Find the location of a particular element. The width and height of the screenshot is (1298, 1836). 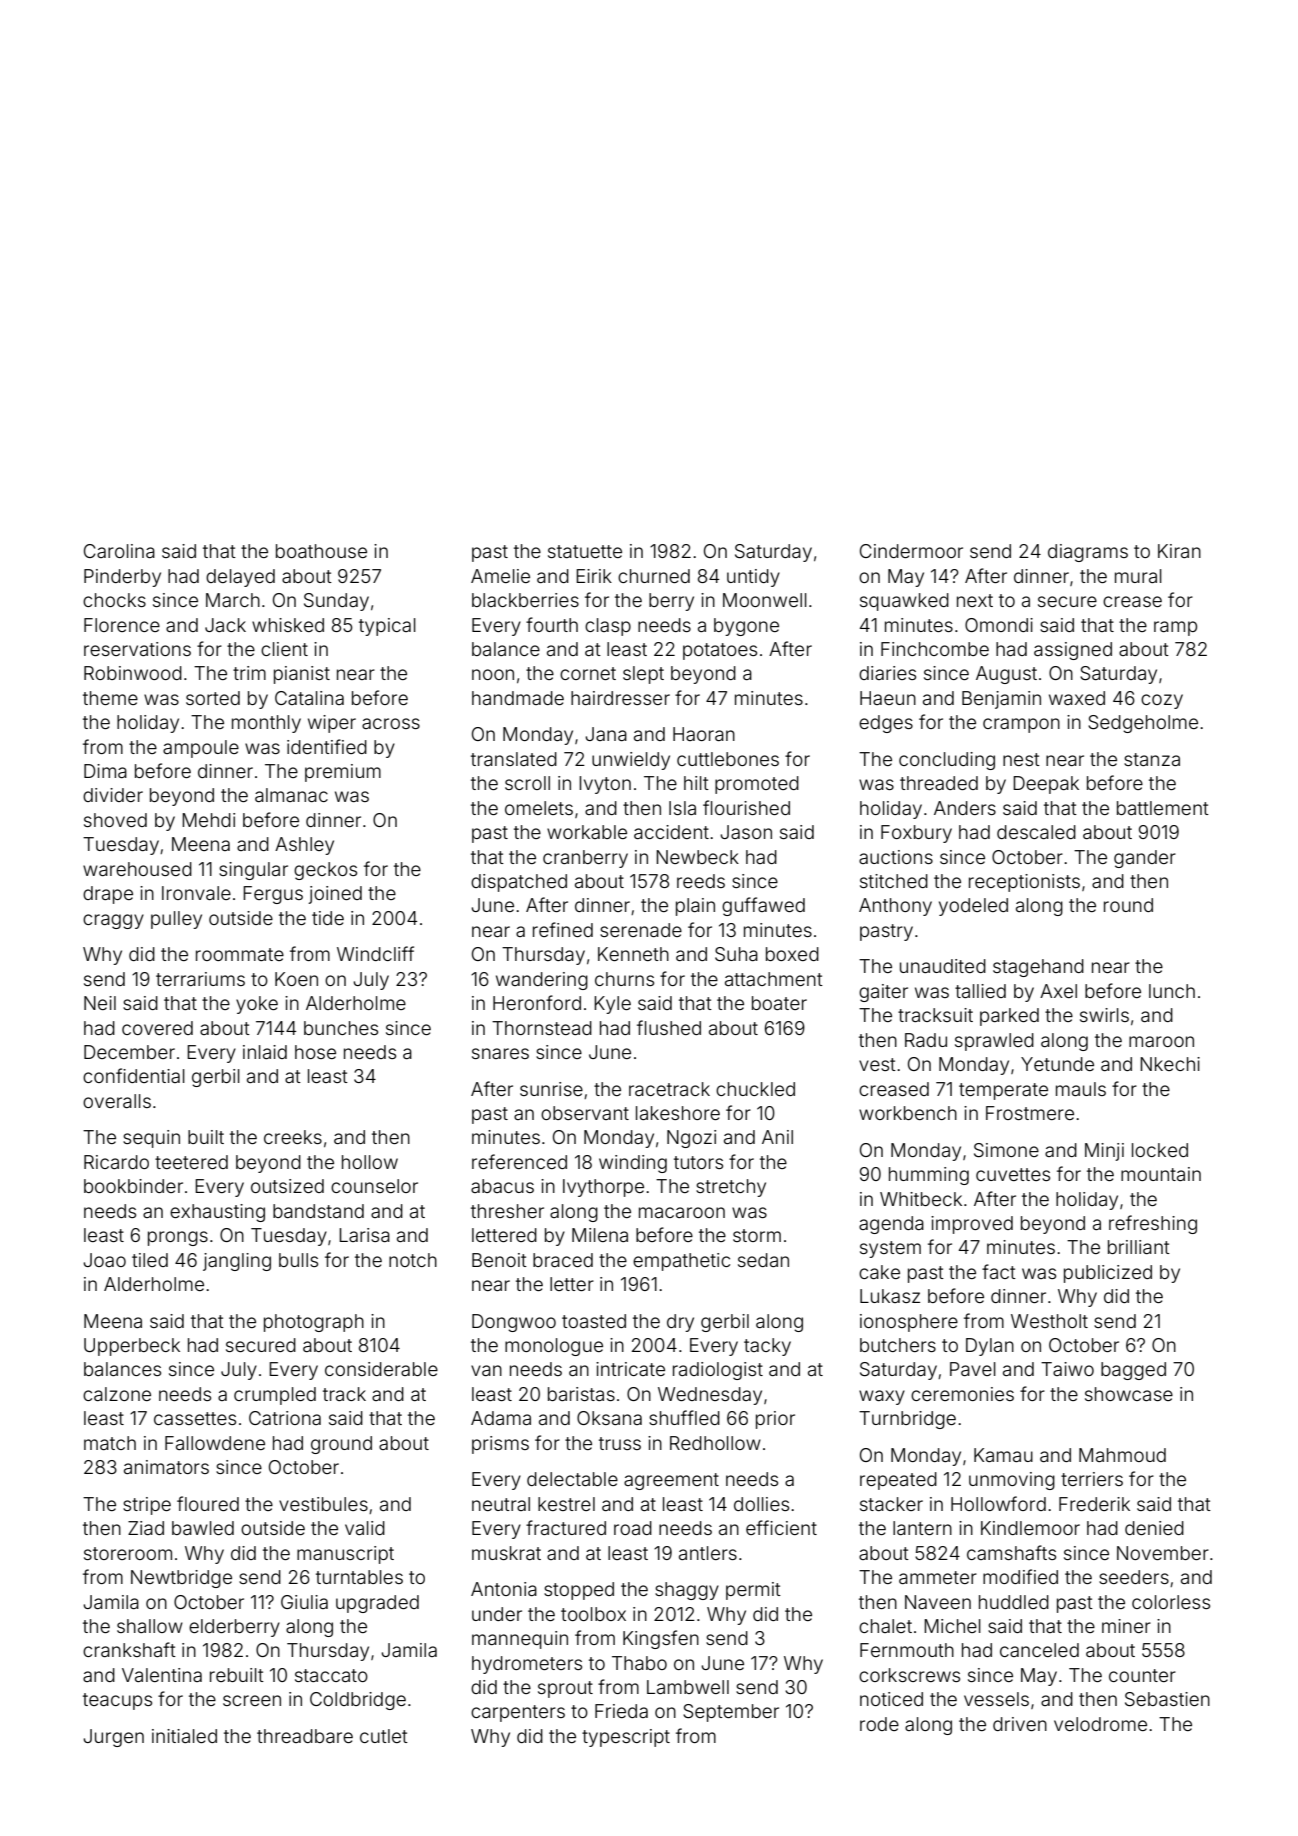

Frederik is located at coordinates (1094, 1504).
